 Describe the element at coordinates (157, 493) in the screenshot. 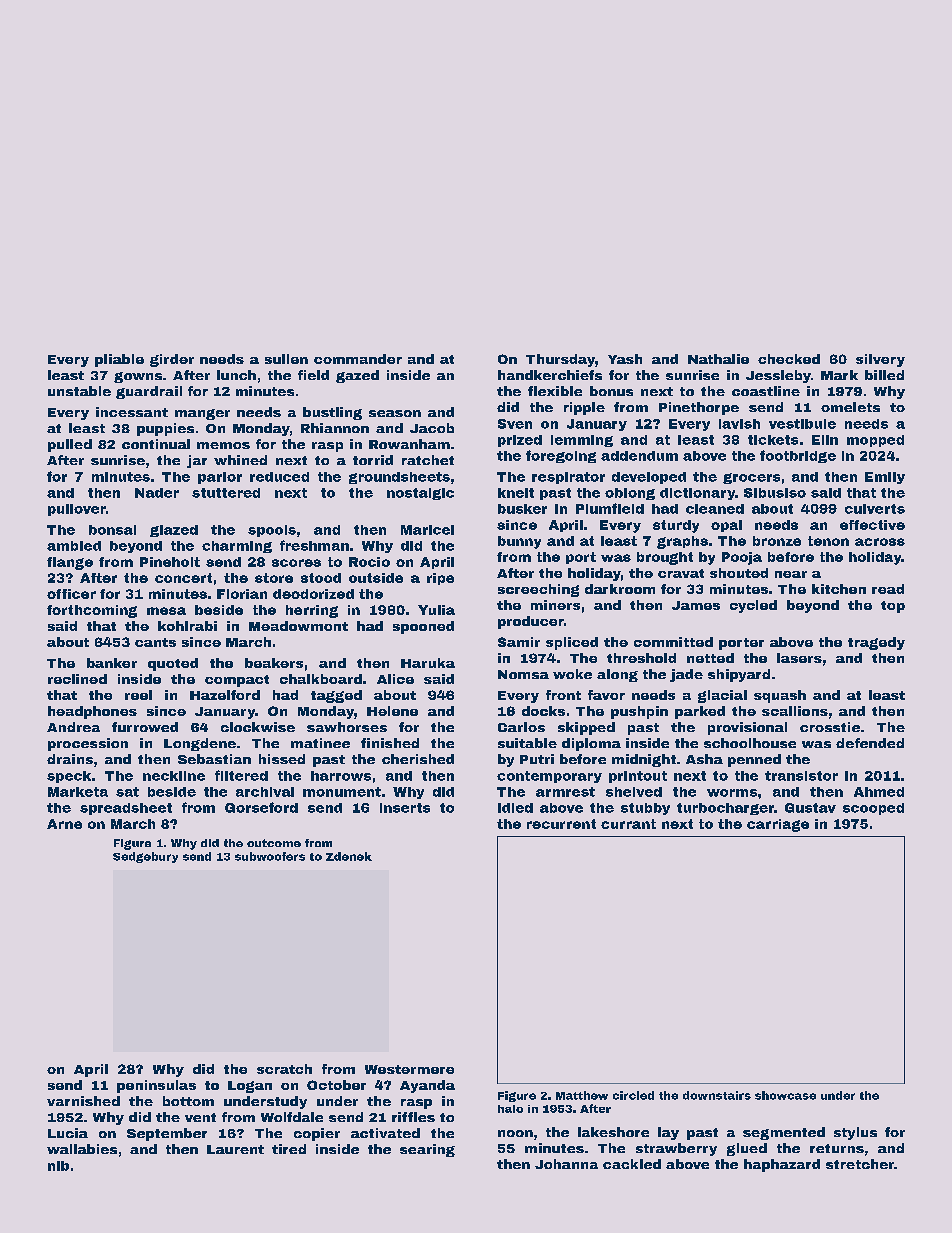

I see `Nader` at that location.
